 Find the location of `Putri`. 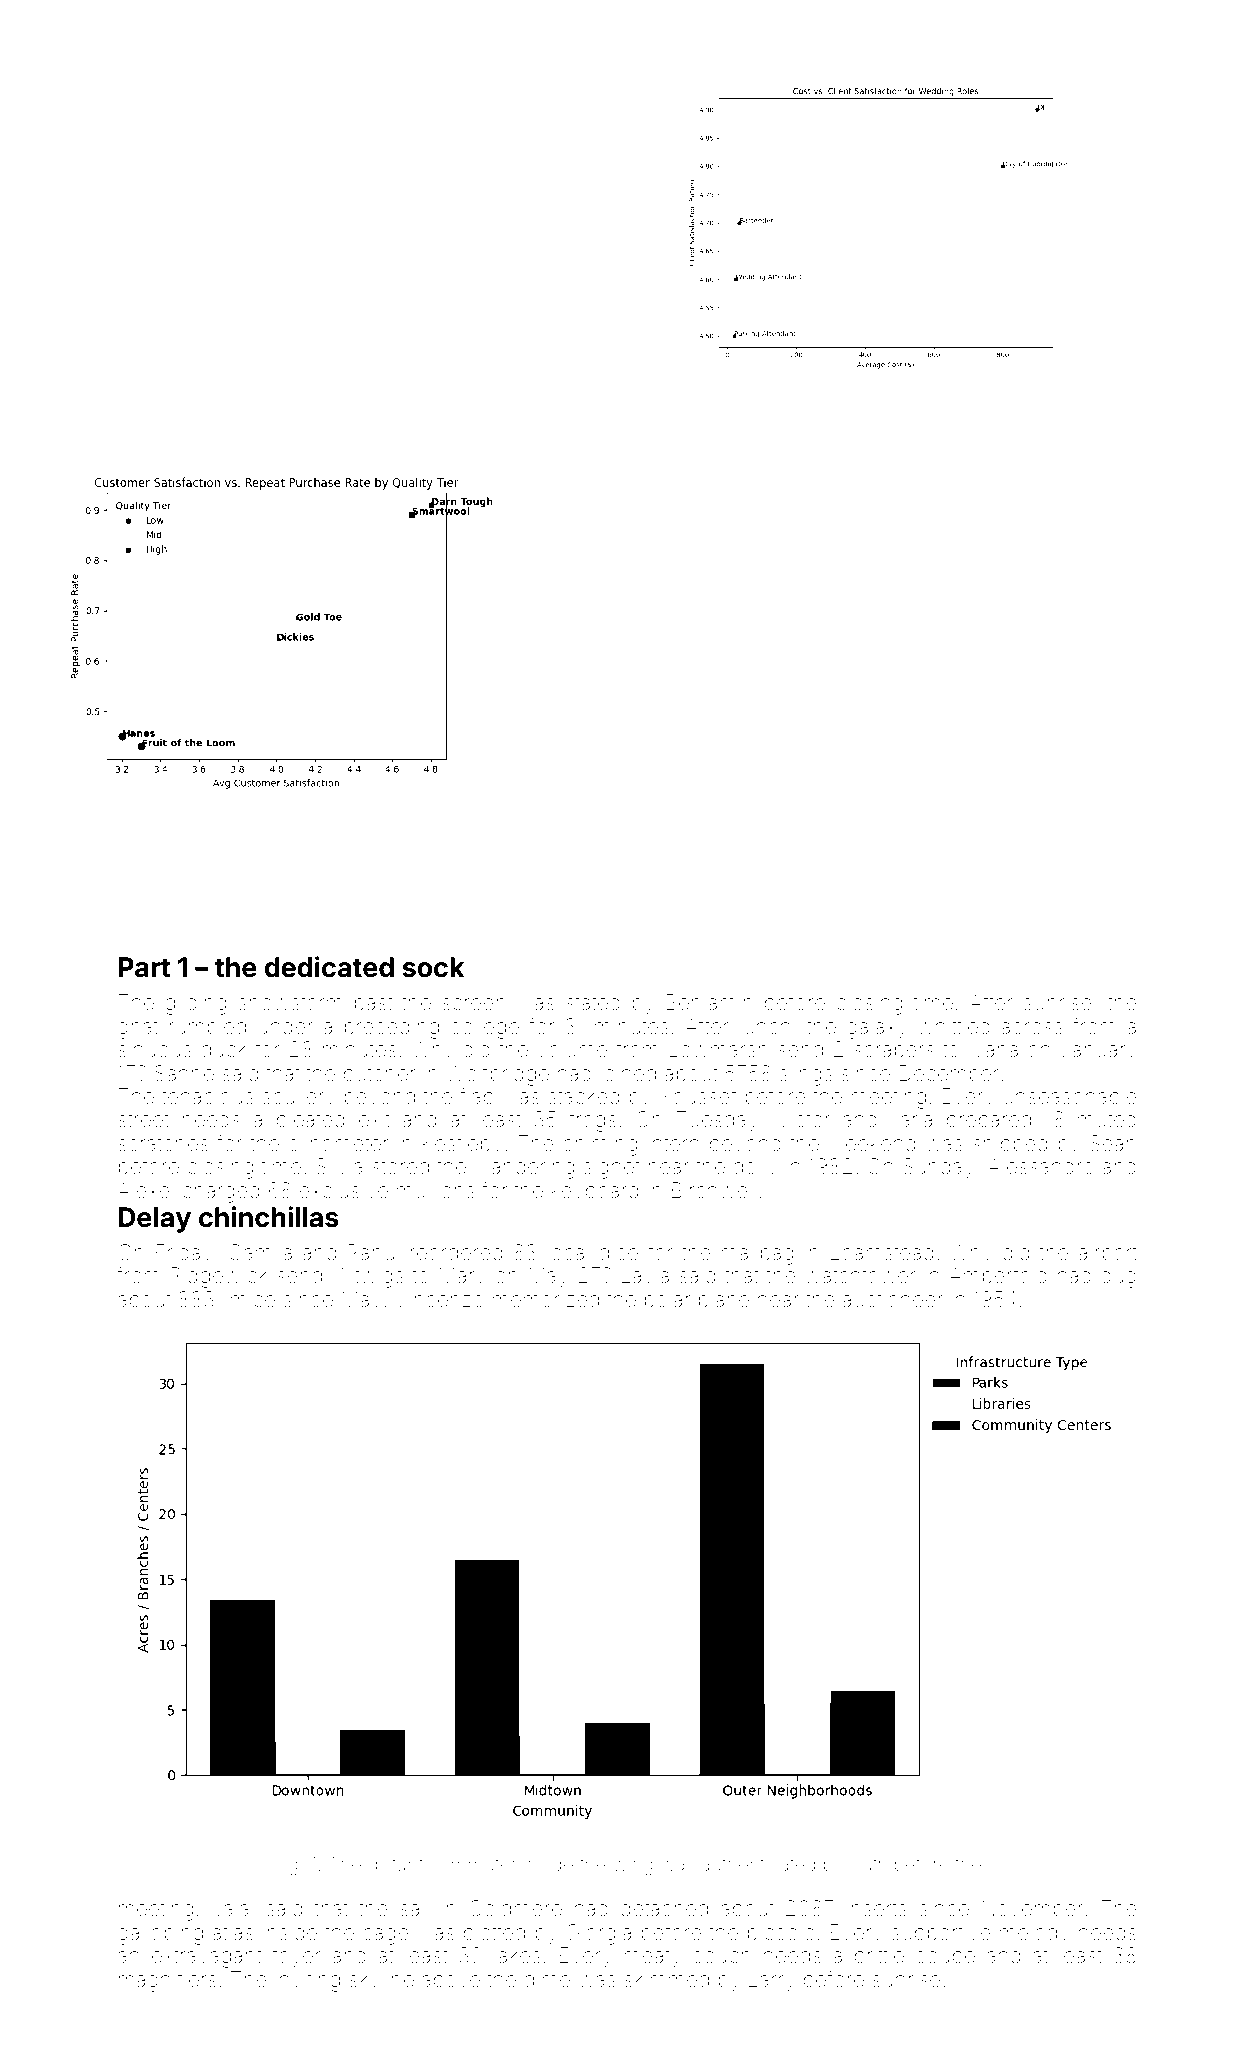

Putri is located at coordinates (868, 1864).
